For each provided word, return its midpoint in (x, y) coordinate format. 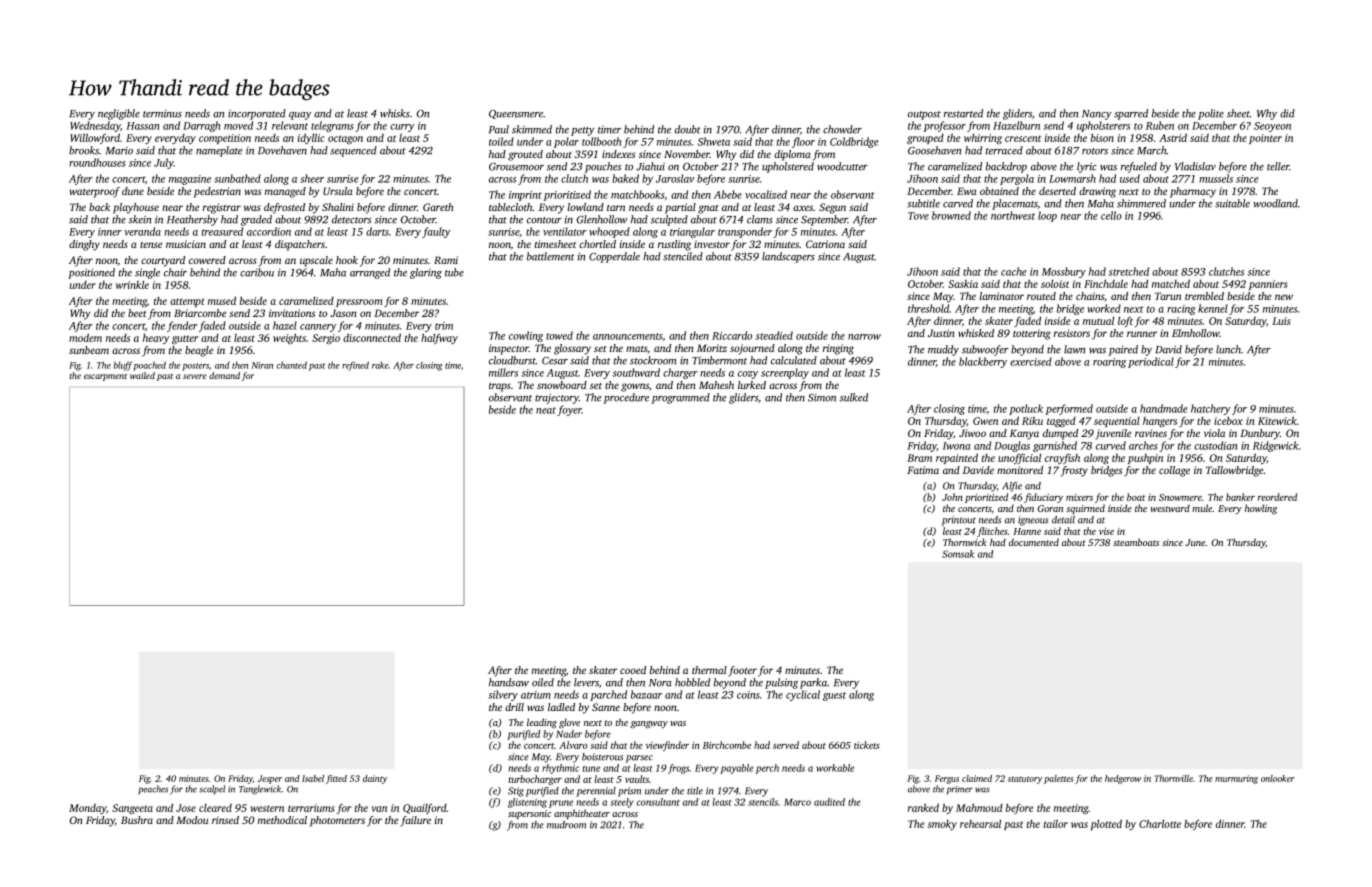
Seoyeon (1272, 127)
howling (1261, 509)
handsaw (509, 682)
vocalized (766, 194)
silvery (503, 695)
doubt (688, 129)
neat (546, 410)
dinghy (84, 245)
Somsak (958, 554)
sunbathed (237, 178)
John (952, 497)
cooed (633, 670)
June (1195, 542)
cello (1111, 215)
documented (1034, 542)
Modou (192, 820)
